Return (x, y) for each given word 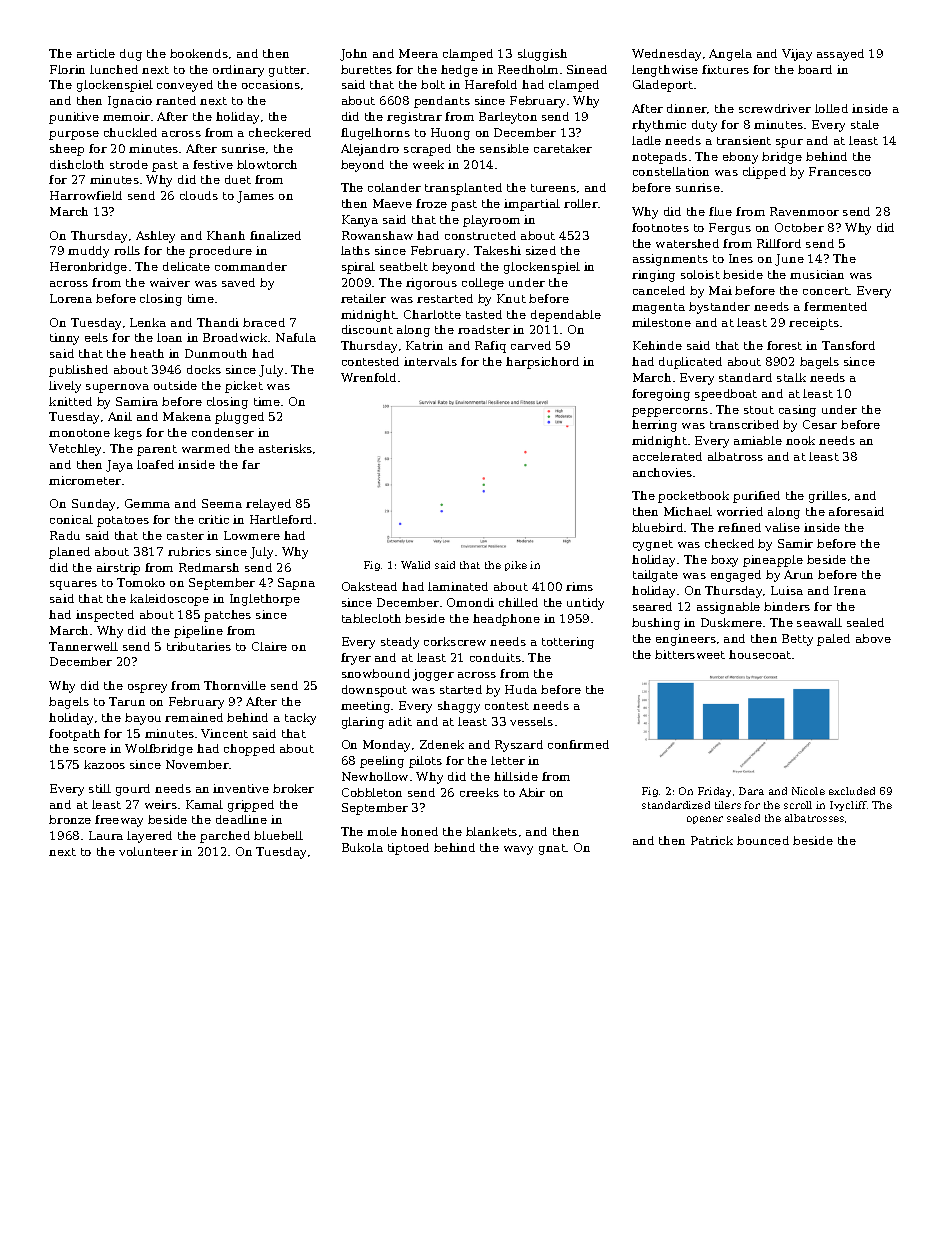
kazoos (104, 764)
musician (817, 274)
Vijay (797, 55)
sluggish (542, 55)
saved (238, 282)
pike (516, 566)
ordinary (238, 71)
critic (214, 519)
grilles (828, 497)
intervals (430, 361)
